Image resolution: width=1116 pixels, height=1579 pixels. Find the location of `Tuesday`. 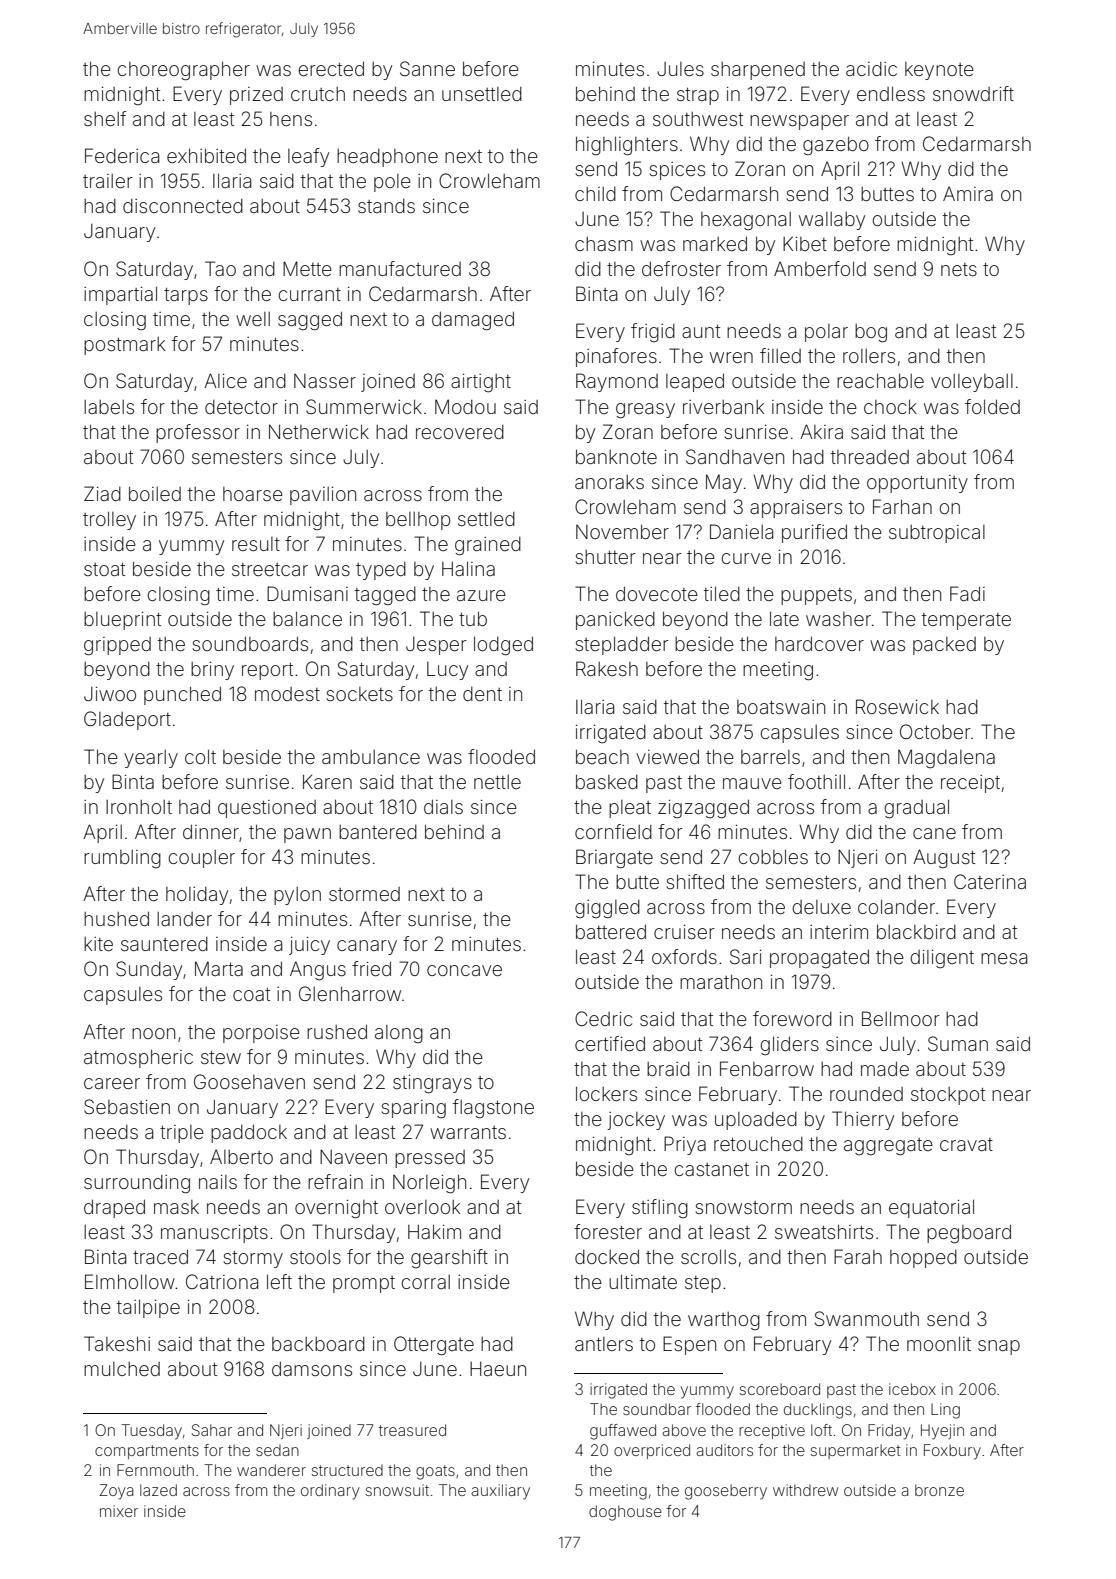

Tuesday is located at coordinates (151, 1432).
